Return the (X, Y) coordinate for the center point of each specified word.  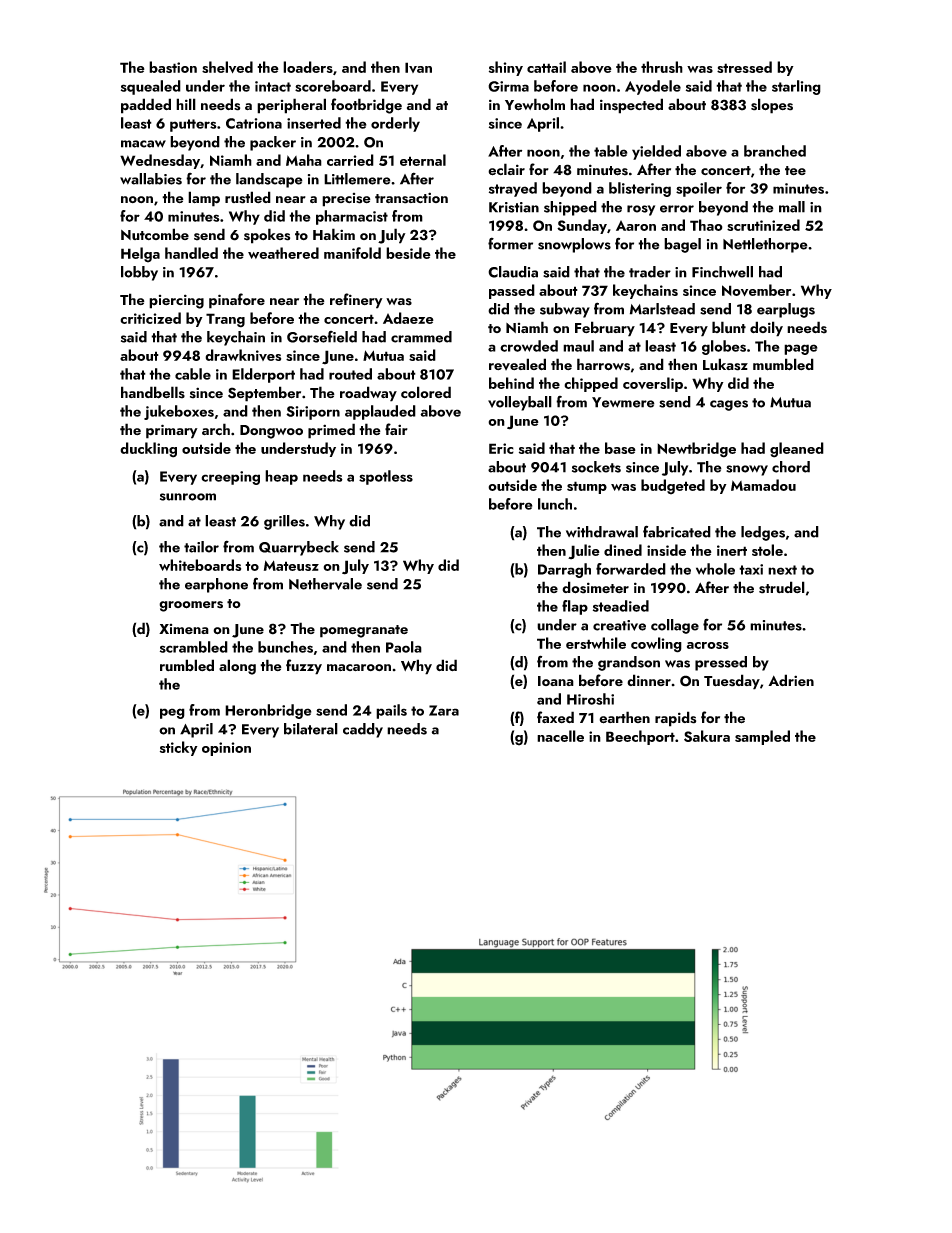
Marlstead (662, 309)
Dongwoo (271, 432)
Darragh (564, 570)
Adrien (791, 680)
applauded (380, 412)
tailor (201, 547)
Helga (140, 255)
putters (193, 125)
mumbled (783, 364)
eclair (506, 169)
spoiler (699, 189)
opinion (226, 749)
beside (408, 253)
